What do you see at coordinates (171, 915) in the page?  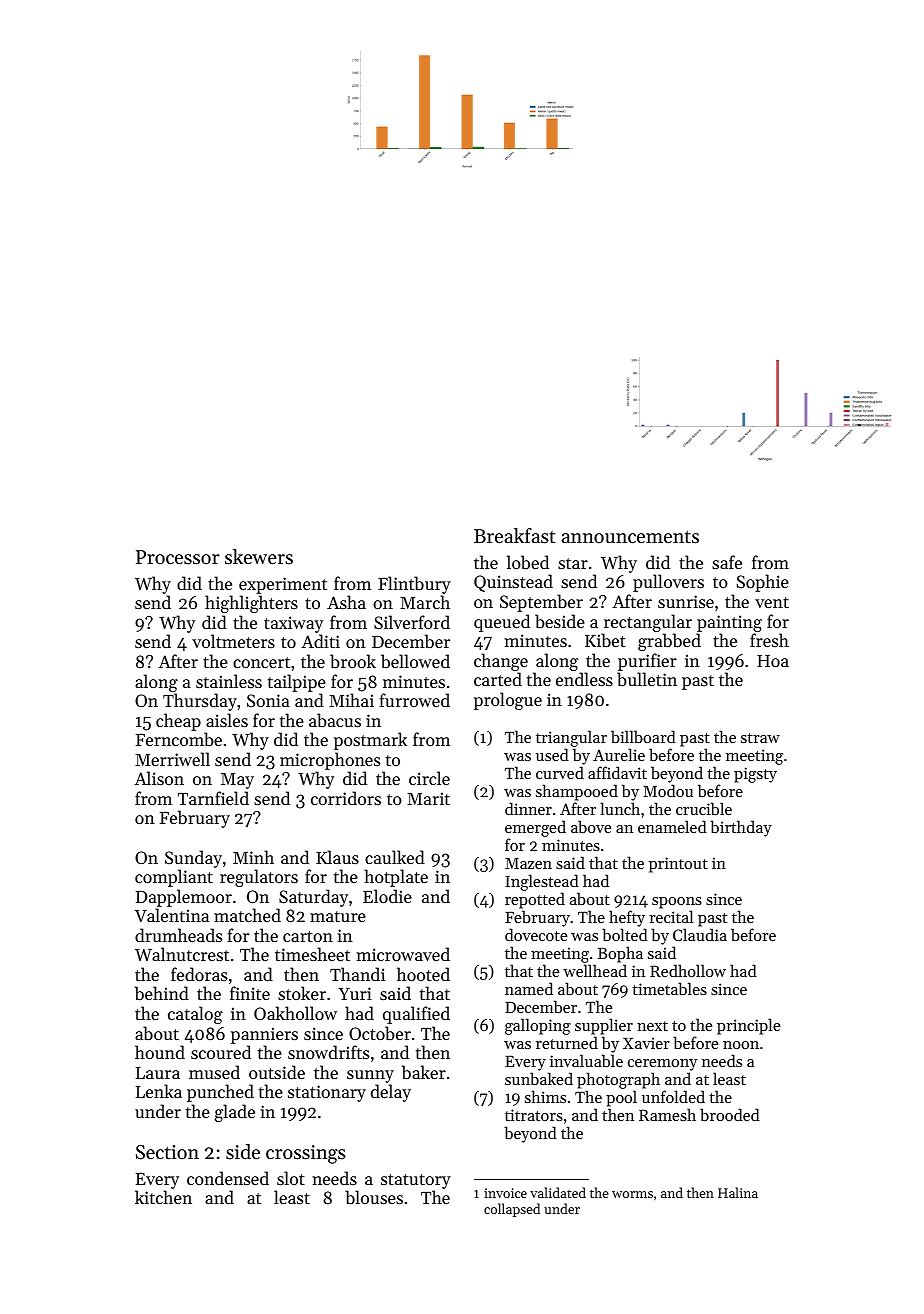 I see `Valentina` at bounding box center [171, 915].
